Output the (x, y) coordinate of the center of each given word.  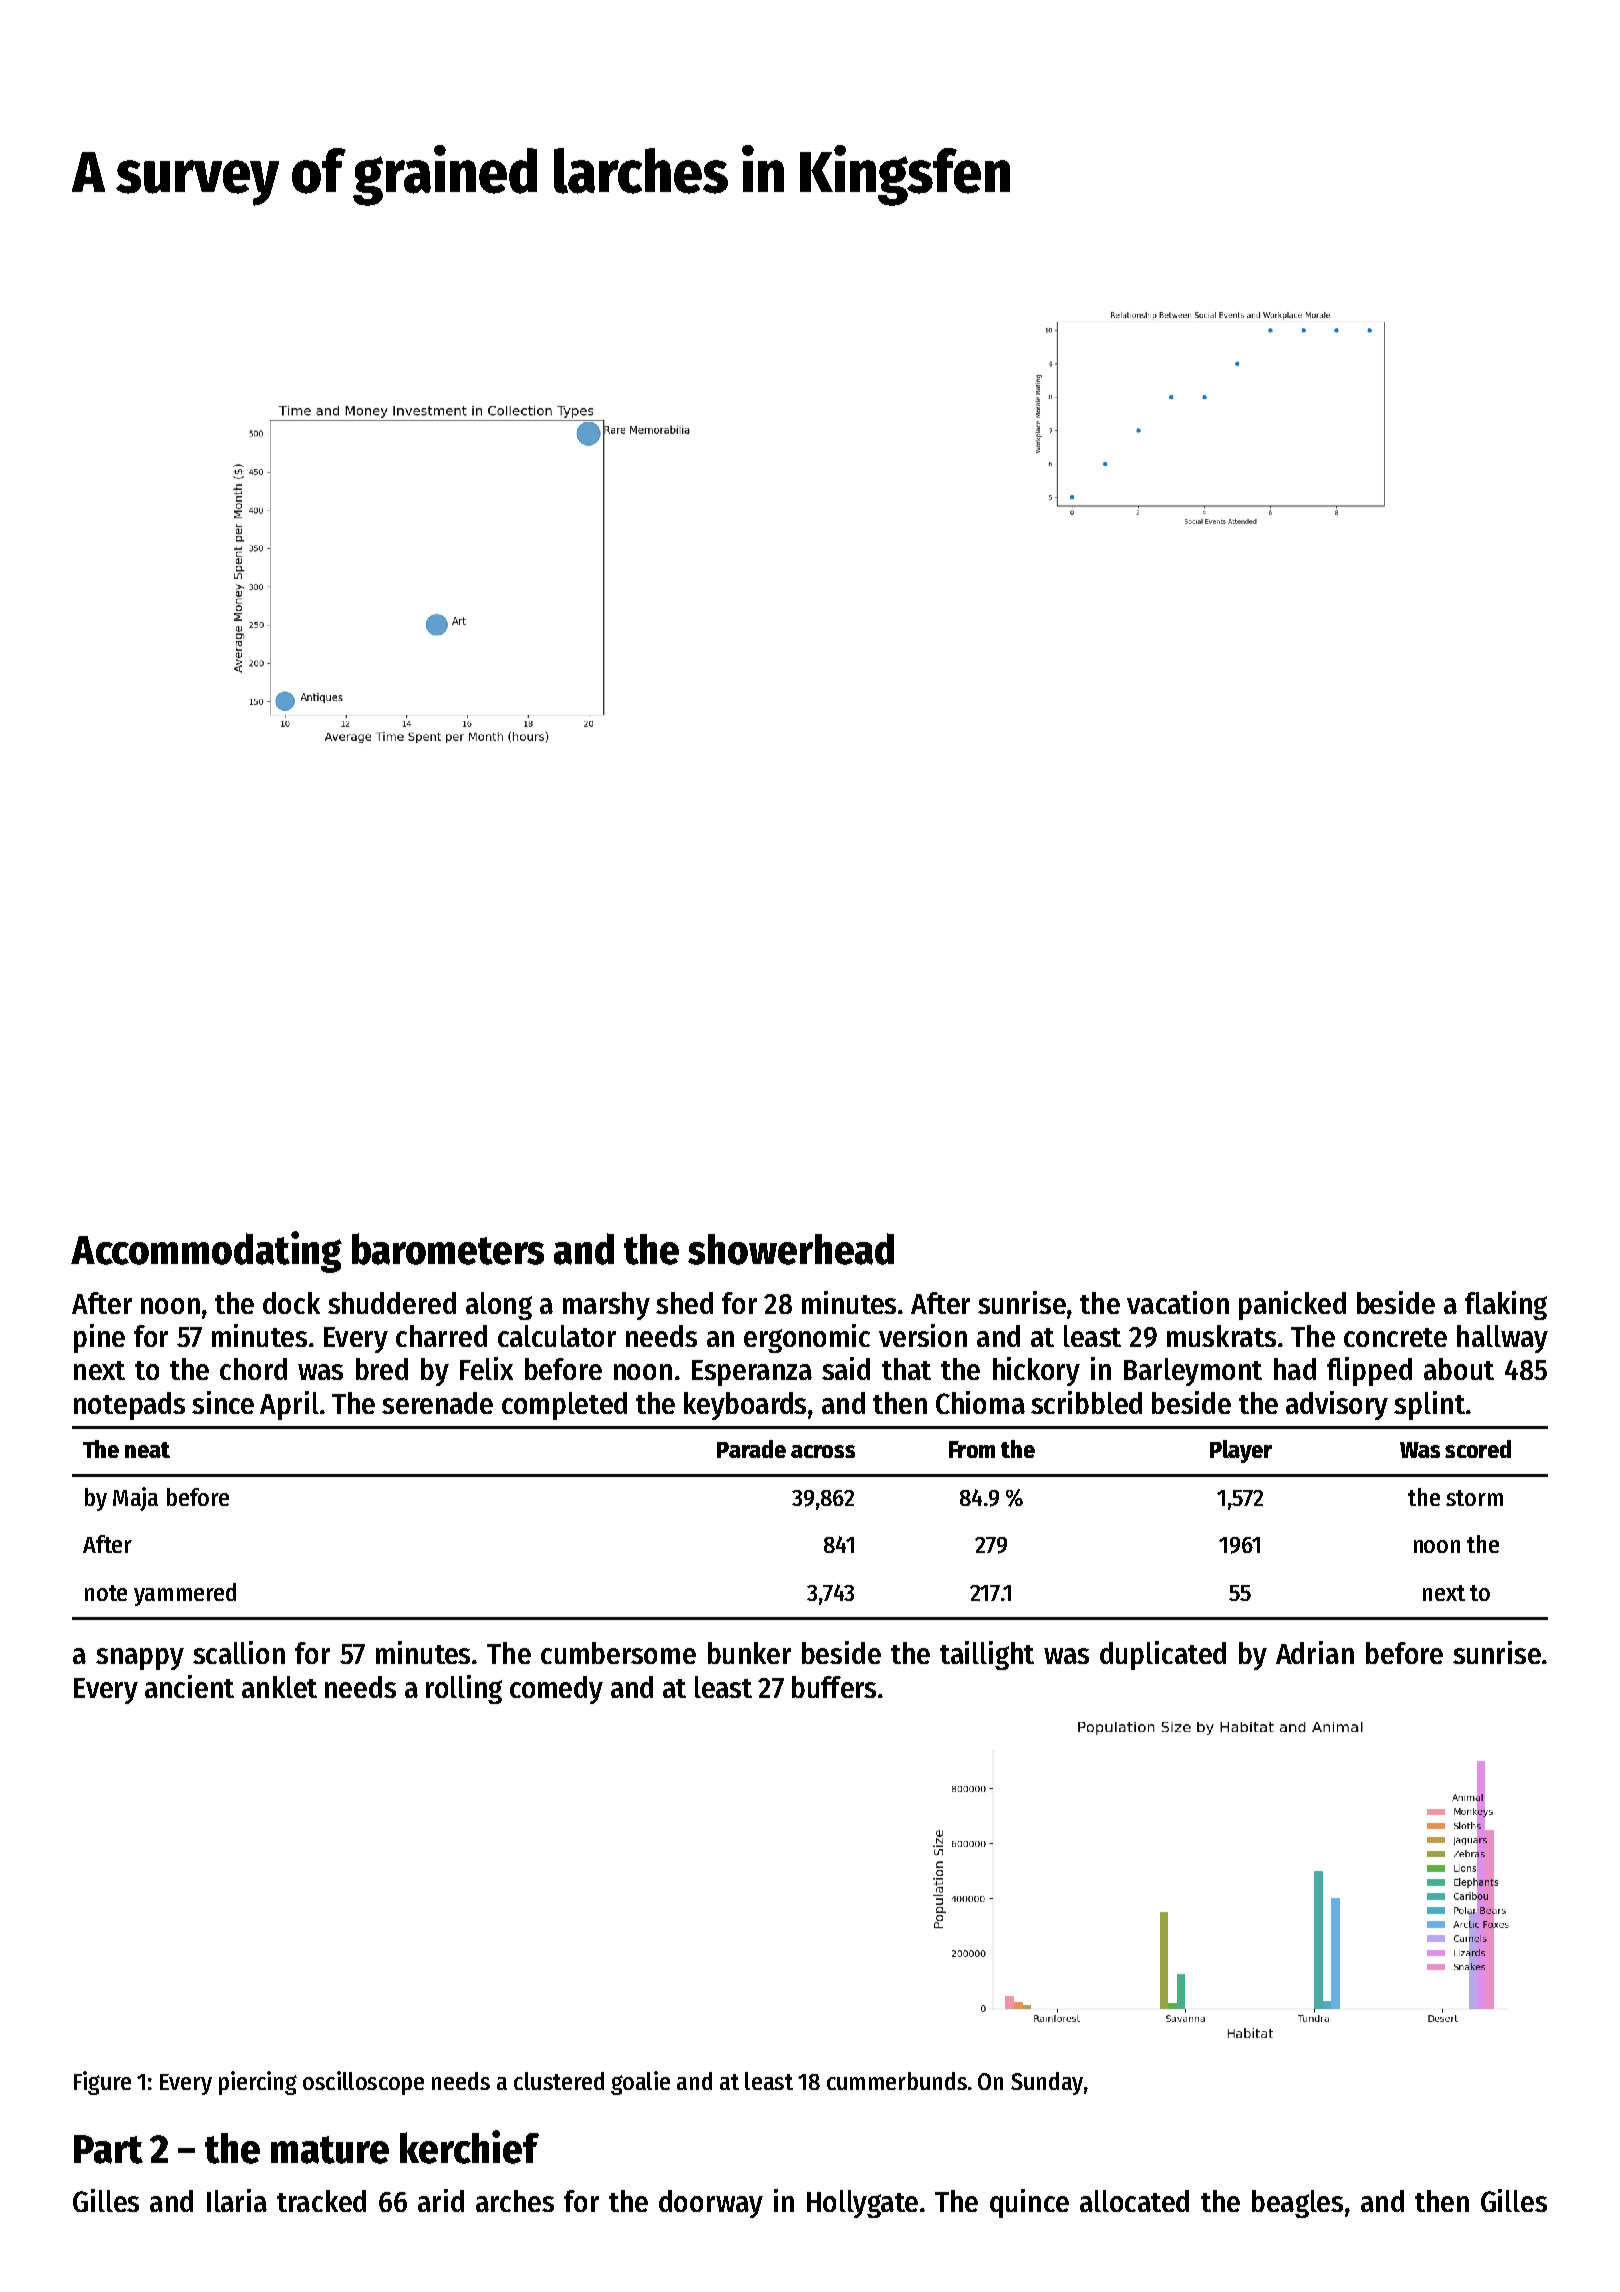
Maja (135, 1499)
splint (1429, 1405)
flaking (1506, 1305)
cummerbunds (897, 2081)
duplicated (1163, 1655)
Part (108, 2149)
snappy (140, 1659)
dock (291, 1303)
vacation (1178, 1302)
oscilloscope (363, 2083)
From (972, 1449)
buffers (834, 1687)
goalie (640, 2083)
